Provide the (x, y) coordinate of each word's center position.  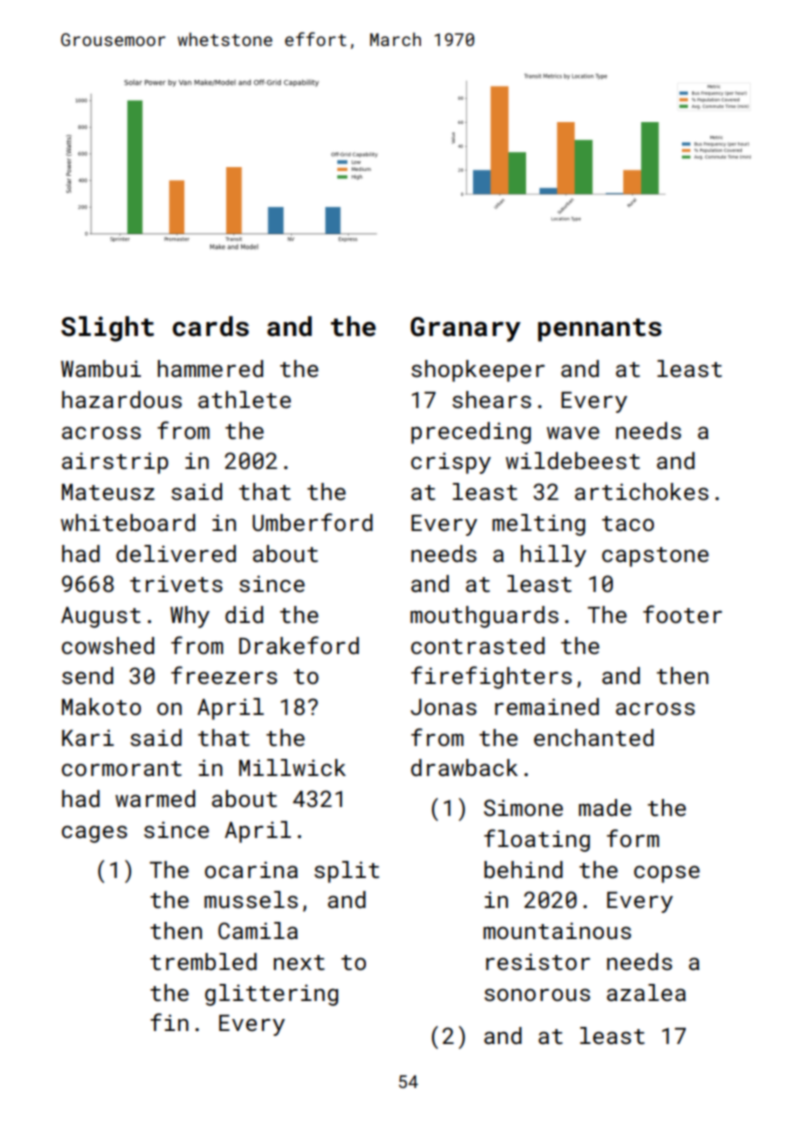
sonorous (537, 995)
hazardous (122, 399)
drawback (464, 767)
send (87, 675)
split (346, 872)
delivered (176, 553)
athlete (244, 399)
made (605, 807)
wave (573, 433)
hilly (553, 556)
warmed (155, 798)
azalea (646, 992)
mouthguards (484, 617)
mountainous (557, 930)
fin (169, 1022)
